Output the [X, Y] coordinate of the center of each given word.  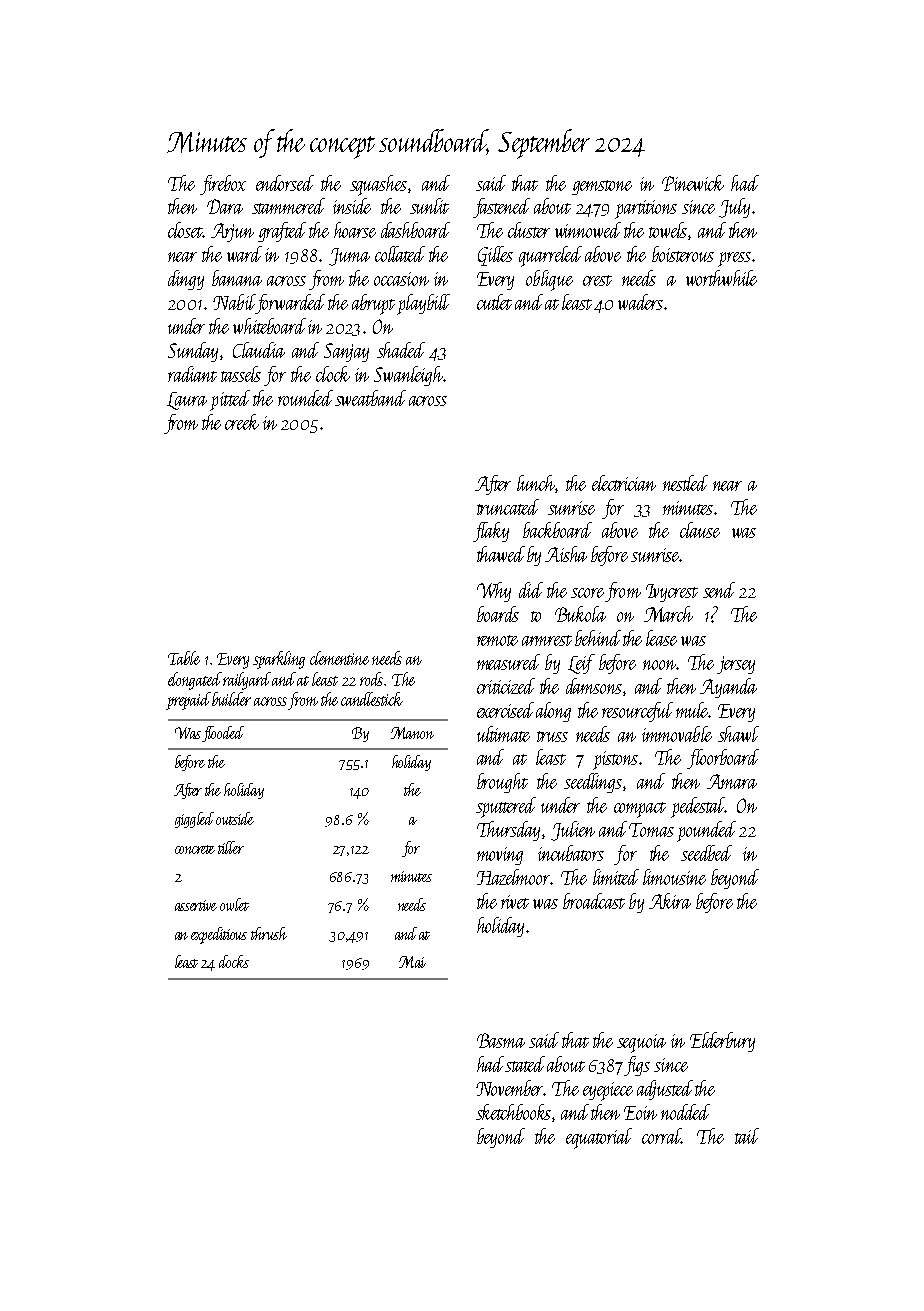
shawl [738, 734]
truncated [508, 507]
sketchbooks [514, 1113]
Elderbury [722, 1042]
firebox [223, 185]
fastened [501, 208]
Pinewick [693, 183]
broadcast [594, 901]
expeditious [219, 935]
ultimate [503, 734]
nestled [685, 483]
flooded [223, 734]
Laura [187, 401]
